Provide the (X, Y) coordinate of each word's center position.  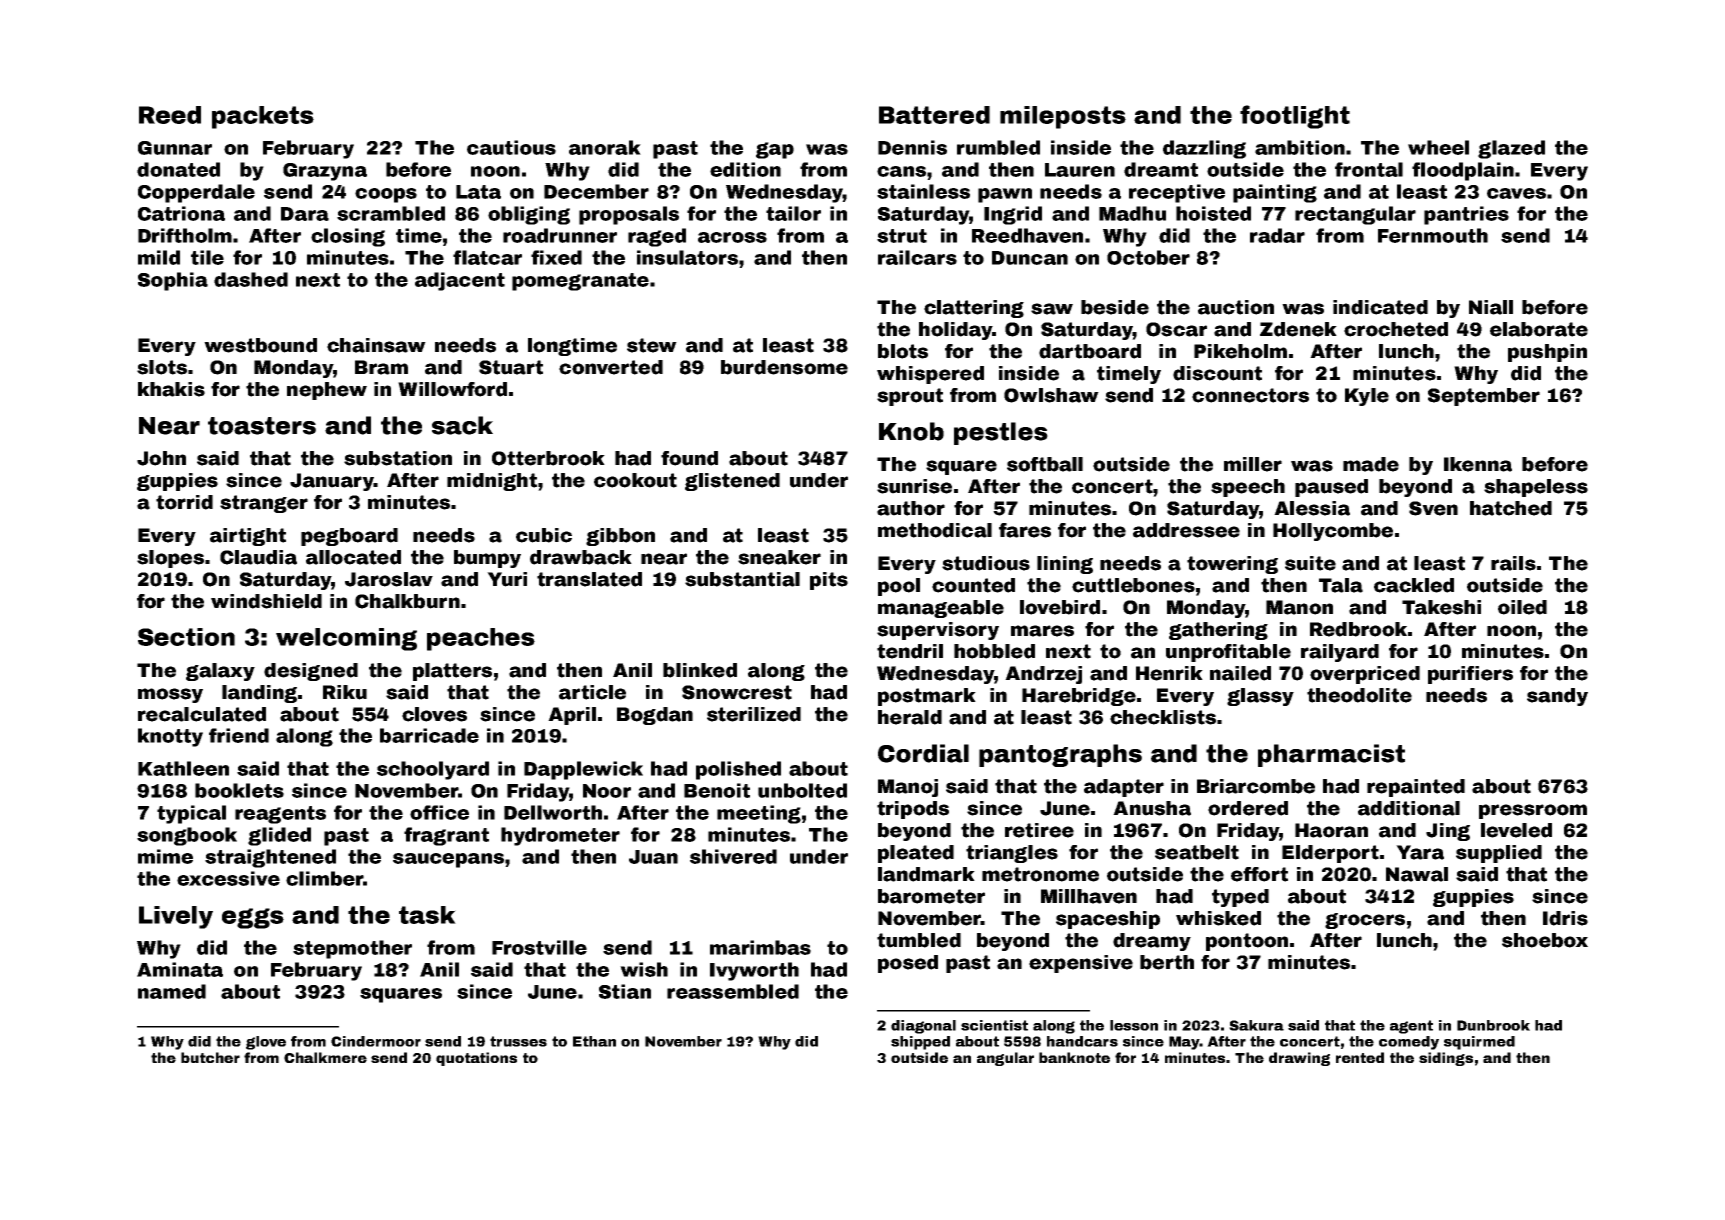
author (911, 508)
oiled (1522, 607)
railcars (917, 257)
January (332, 482)
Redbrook (1358, 629)
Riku (345, 692)
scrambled (391, 213)
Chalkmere (325, 1057)
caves (1516, 193)
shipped (920, 1043)
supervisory (938, 631)
